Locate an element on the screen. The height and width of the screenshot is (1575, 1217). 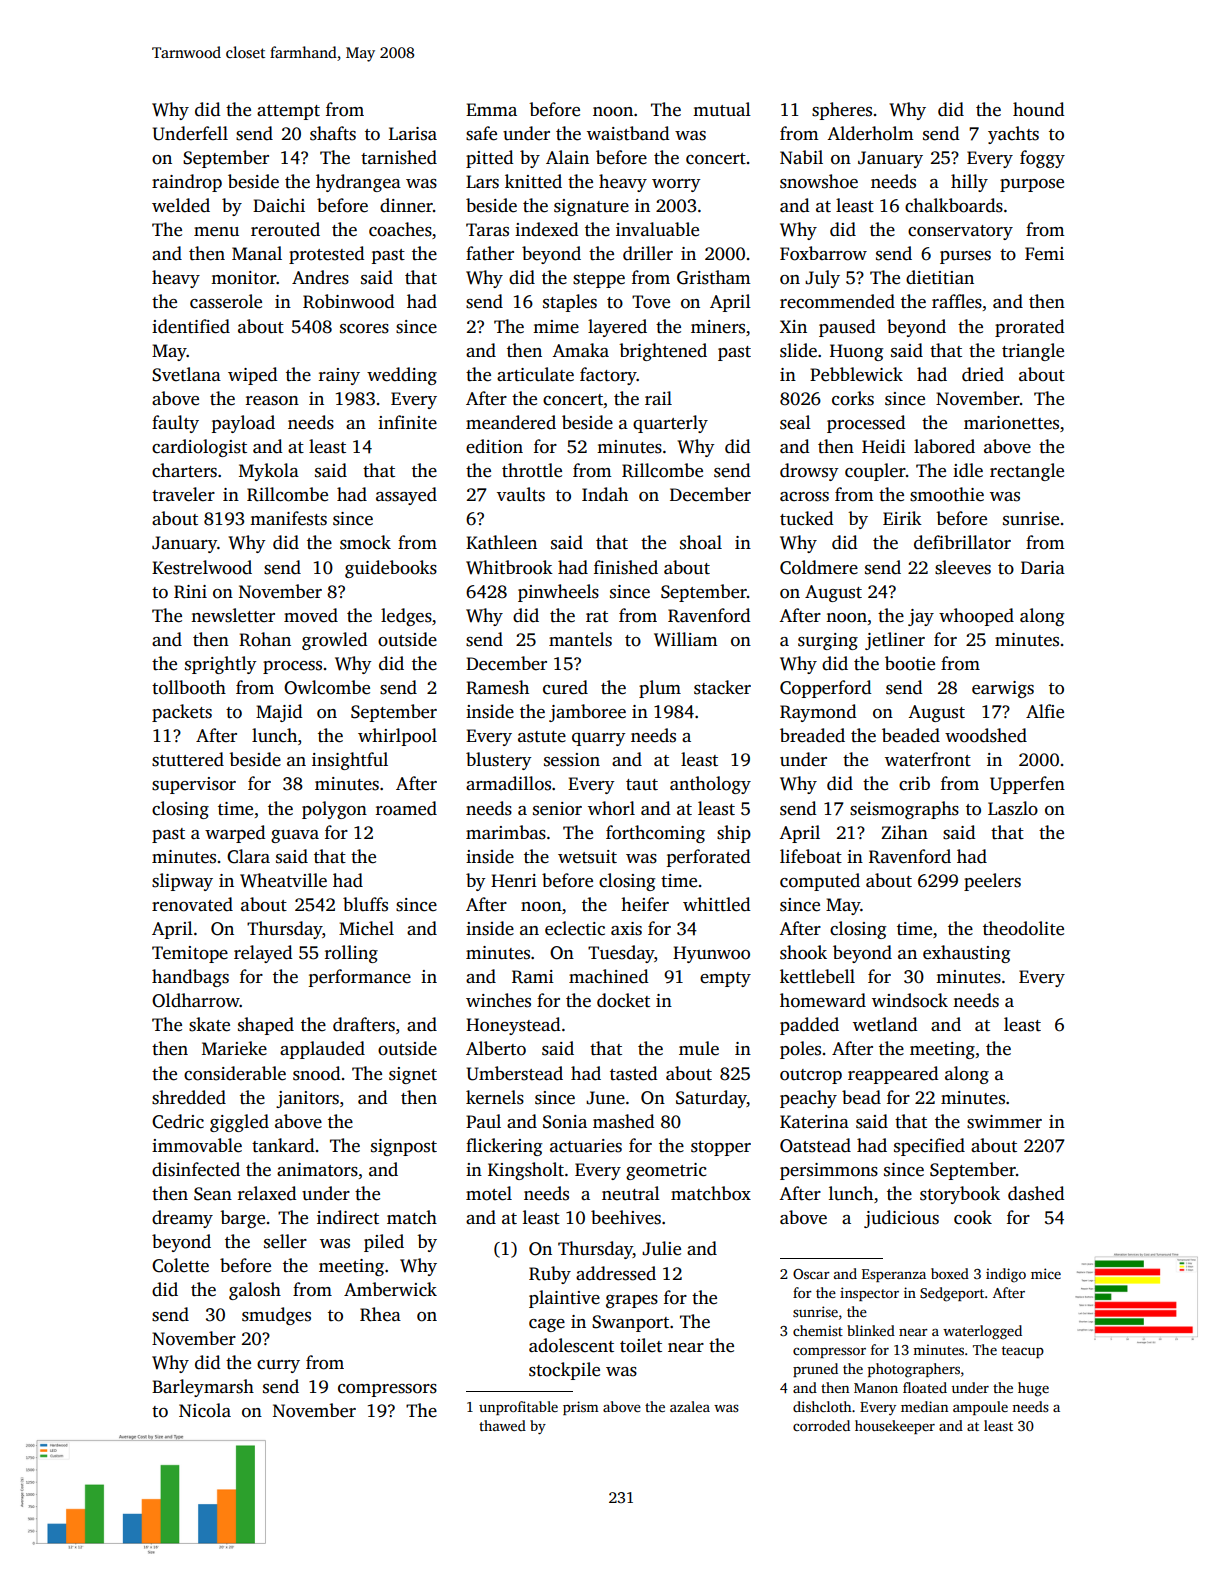
Rhea is located at coordinates (380, 1314).
